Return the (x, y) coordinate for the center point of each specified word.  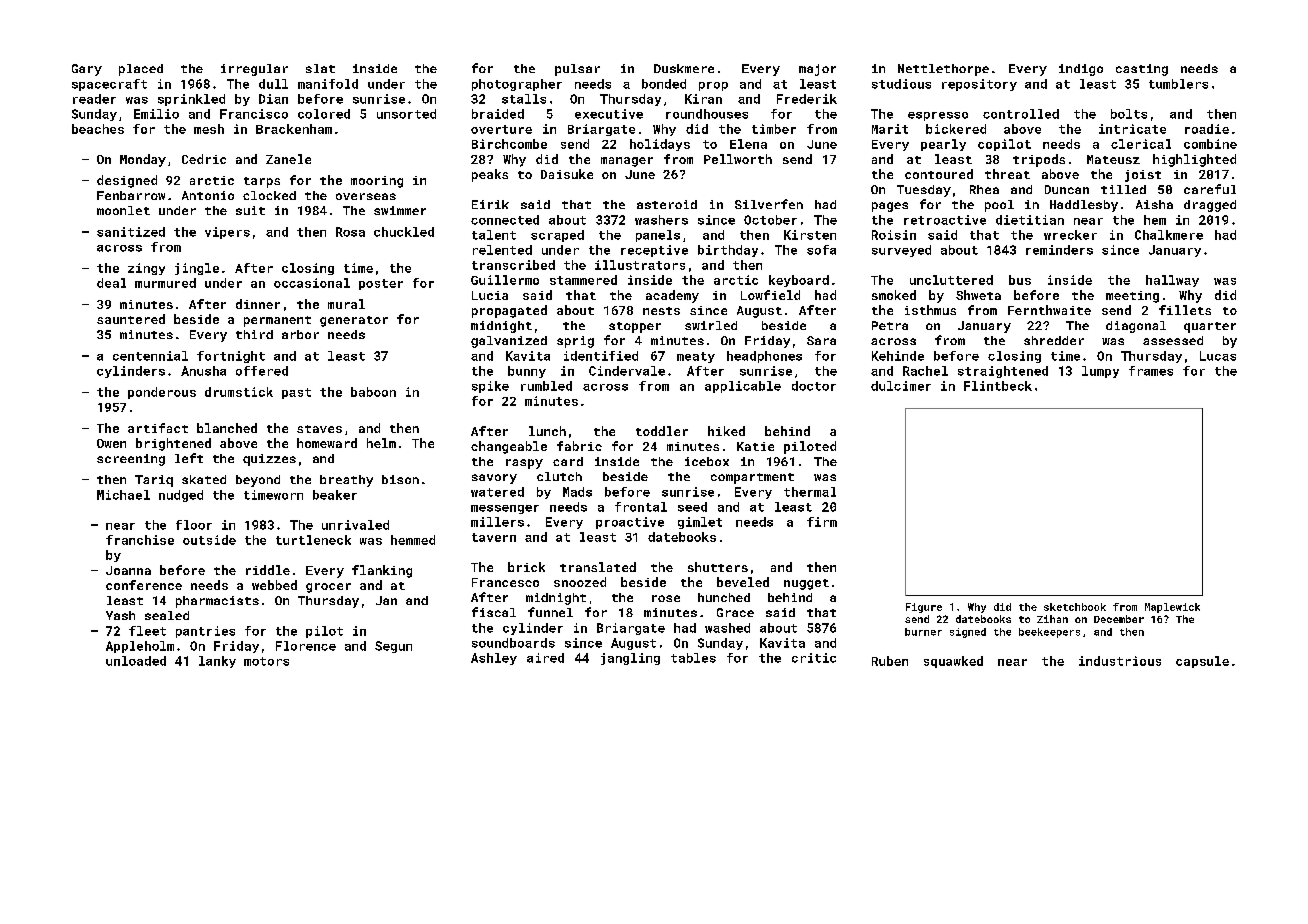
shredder (1054, 340)
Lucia (490, 295)
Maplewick (1172, 608)
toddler (662, 431)
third (254, 334)
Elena (748, 144)
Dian (273, 99)
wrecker (1070, 235)
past (296, 393)
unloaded (136, 661)
